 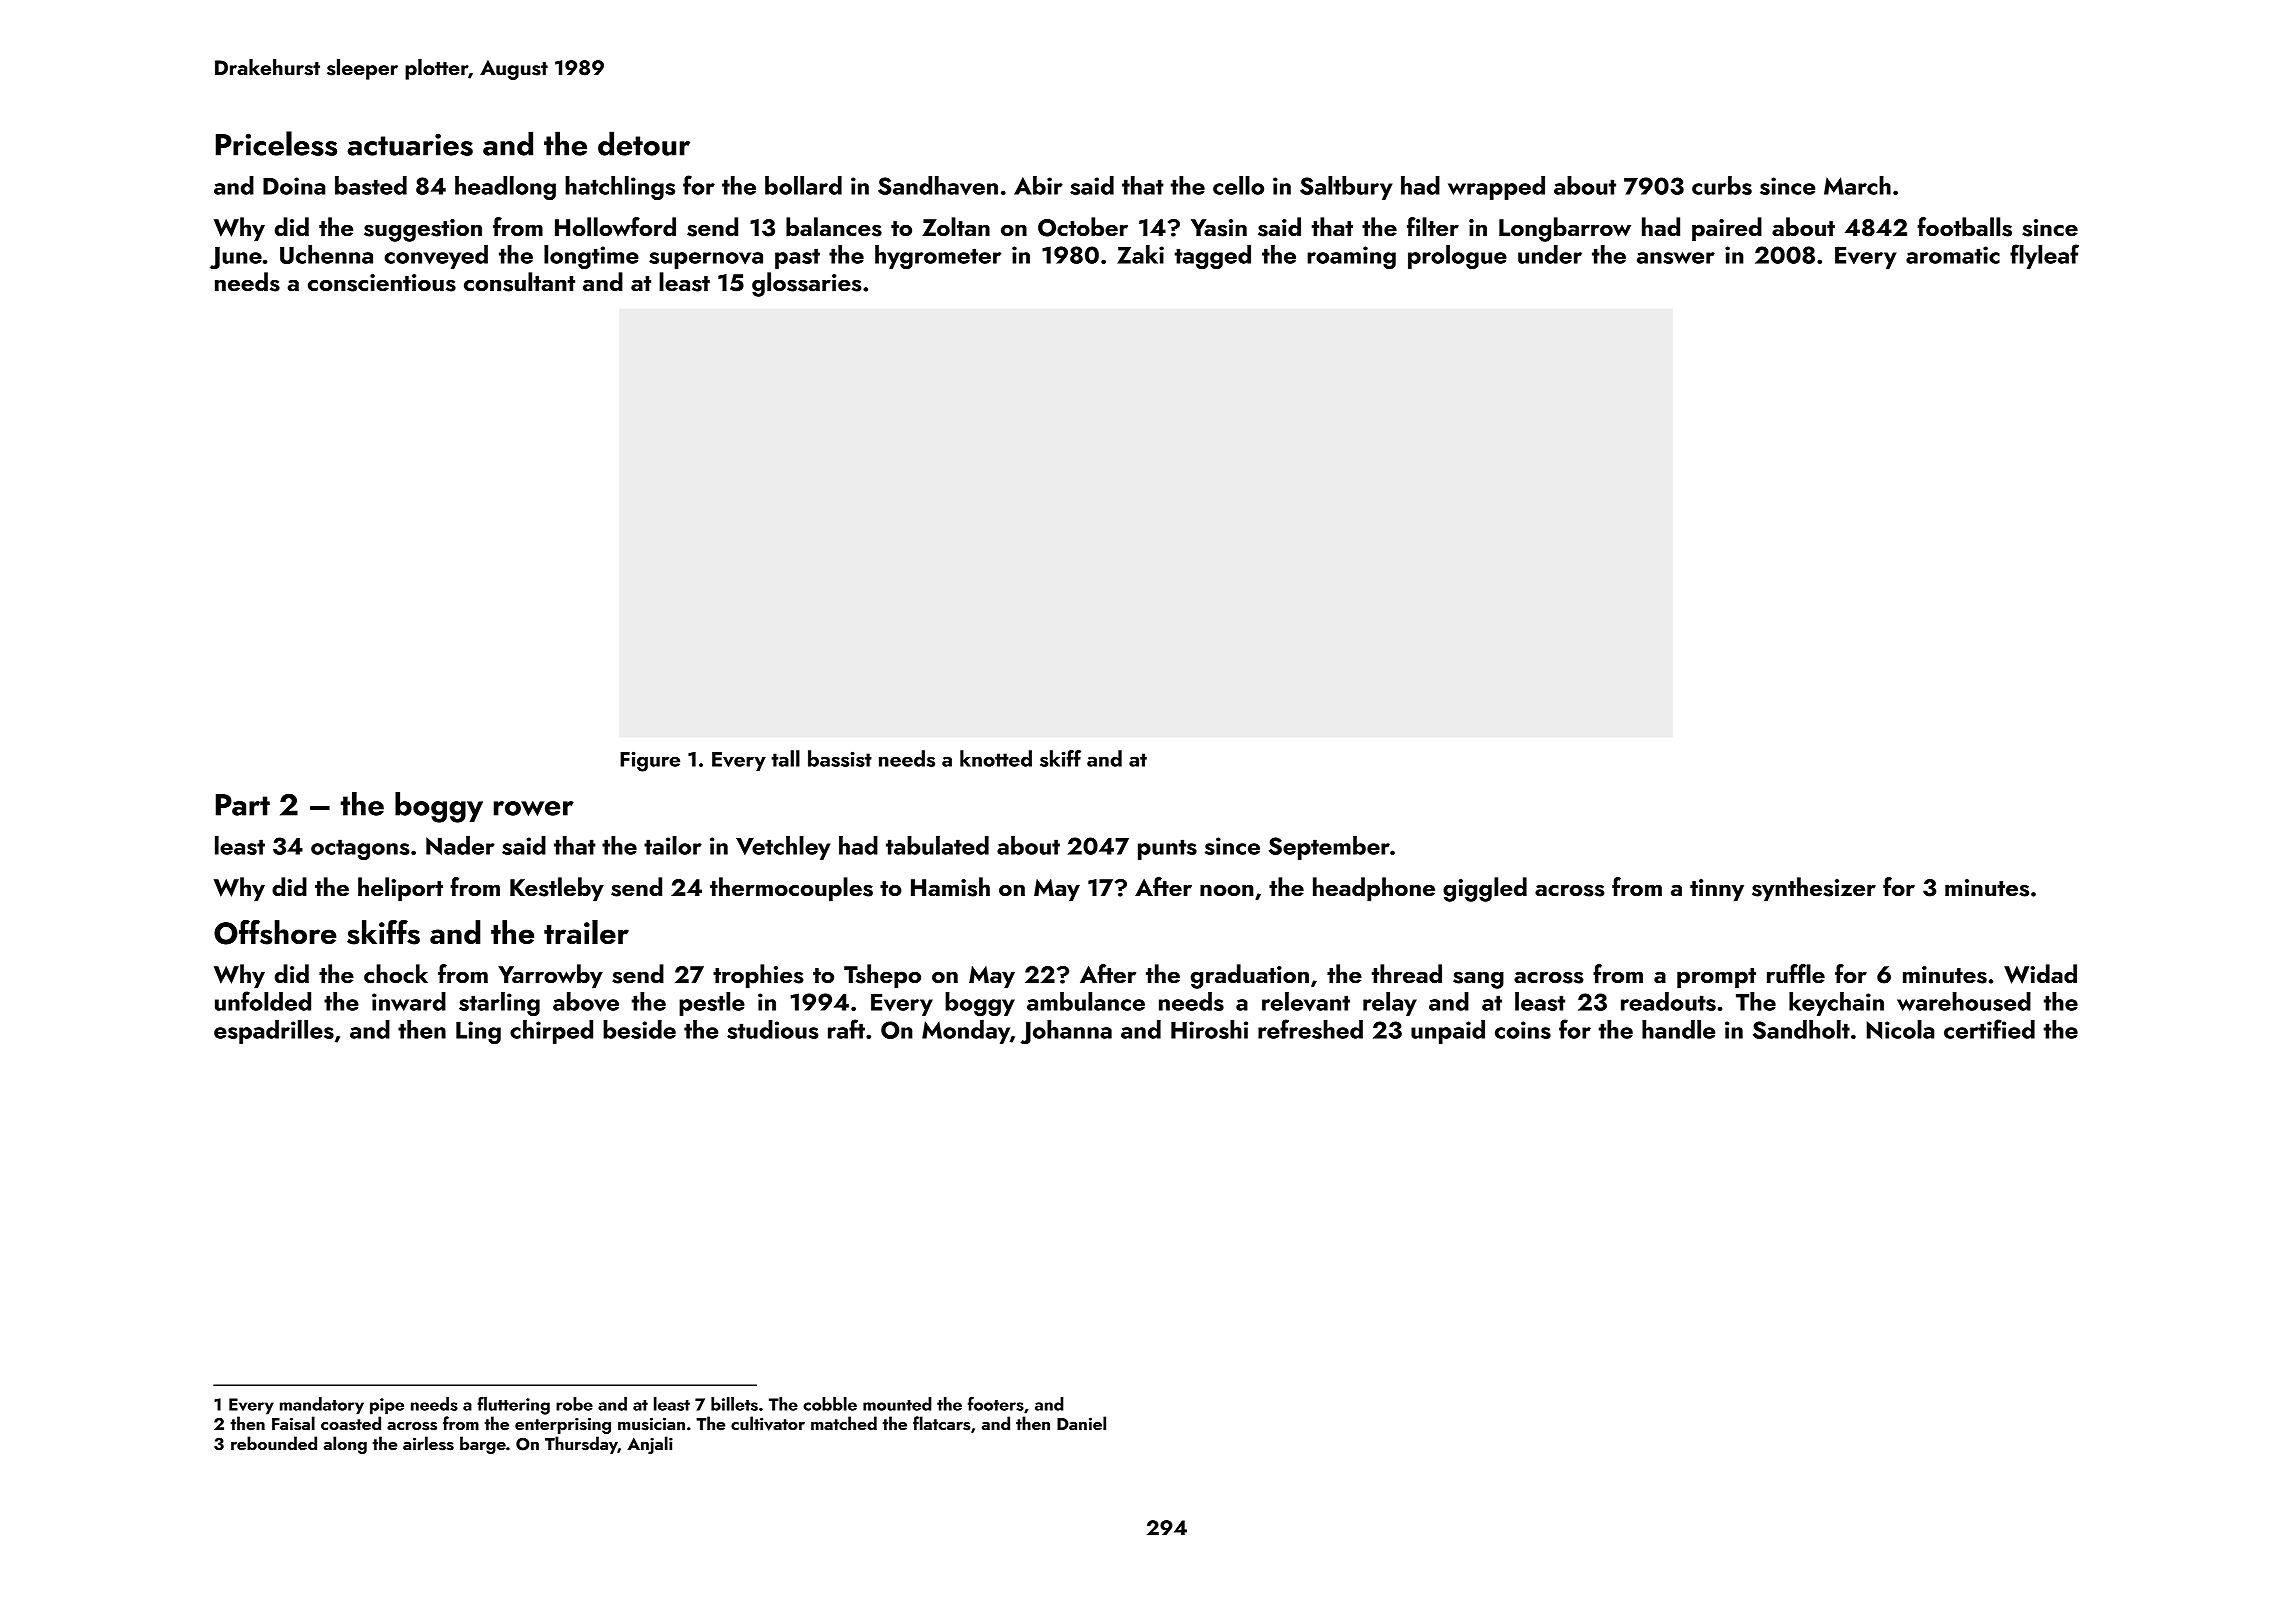 I want to click on unpaid, so click(x=1448, y=1032).
